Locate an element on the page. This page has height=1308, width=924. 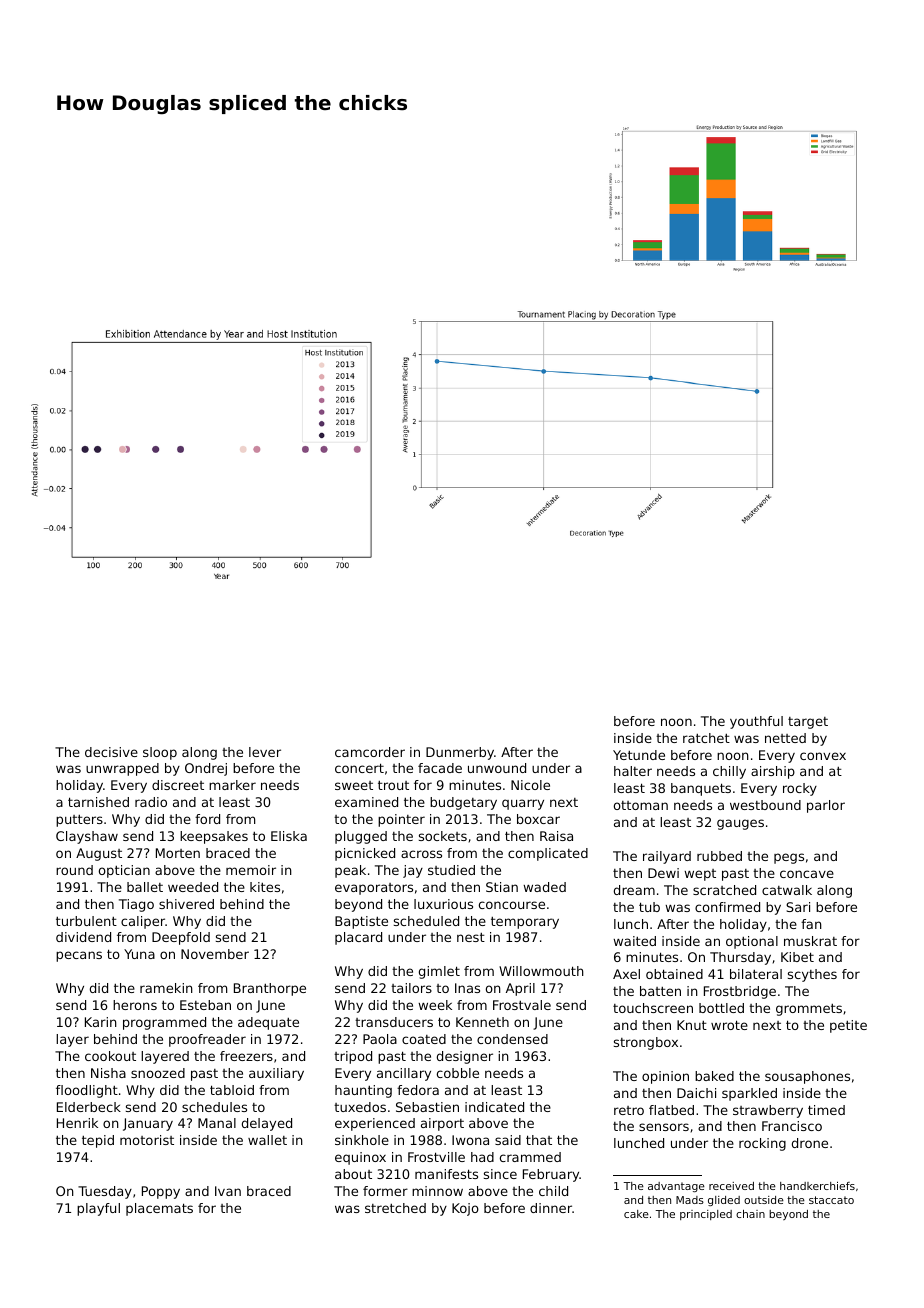
camcorder is located at coordinates (370, 752).
